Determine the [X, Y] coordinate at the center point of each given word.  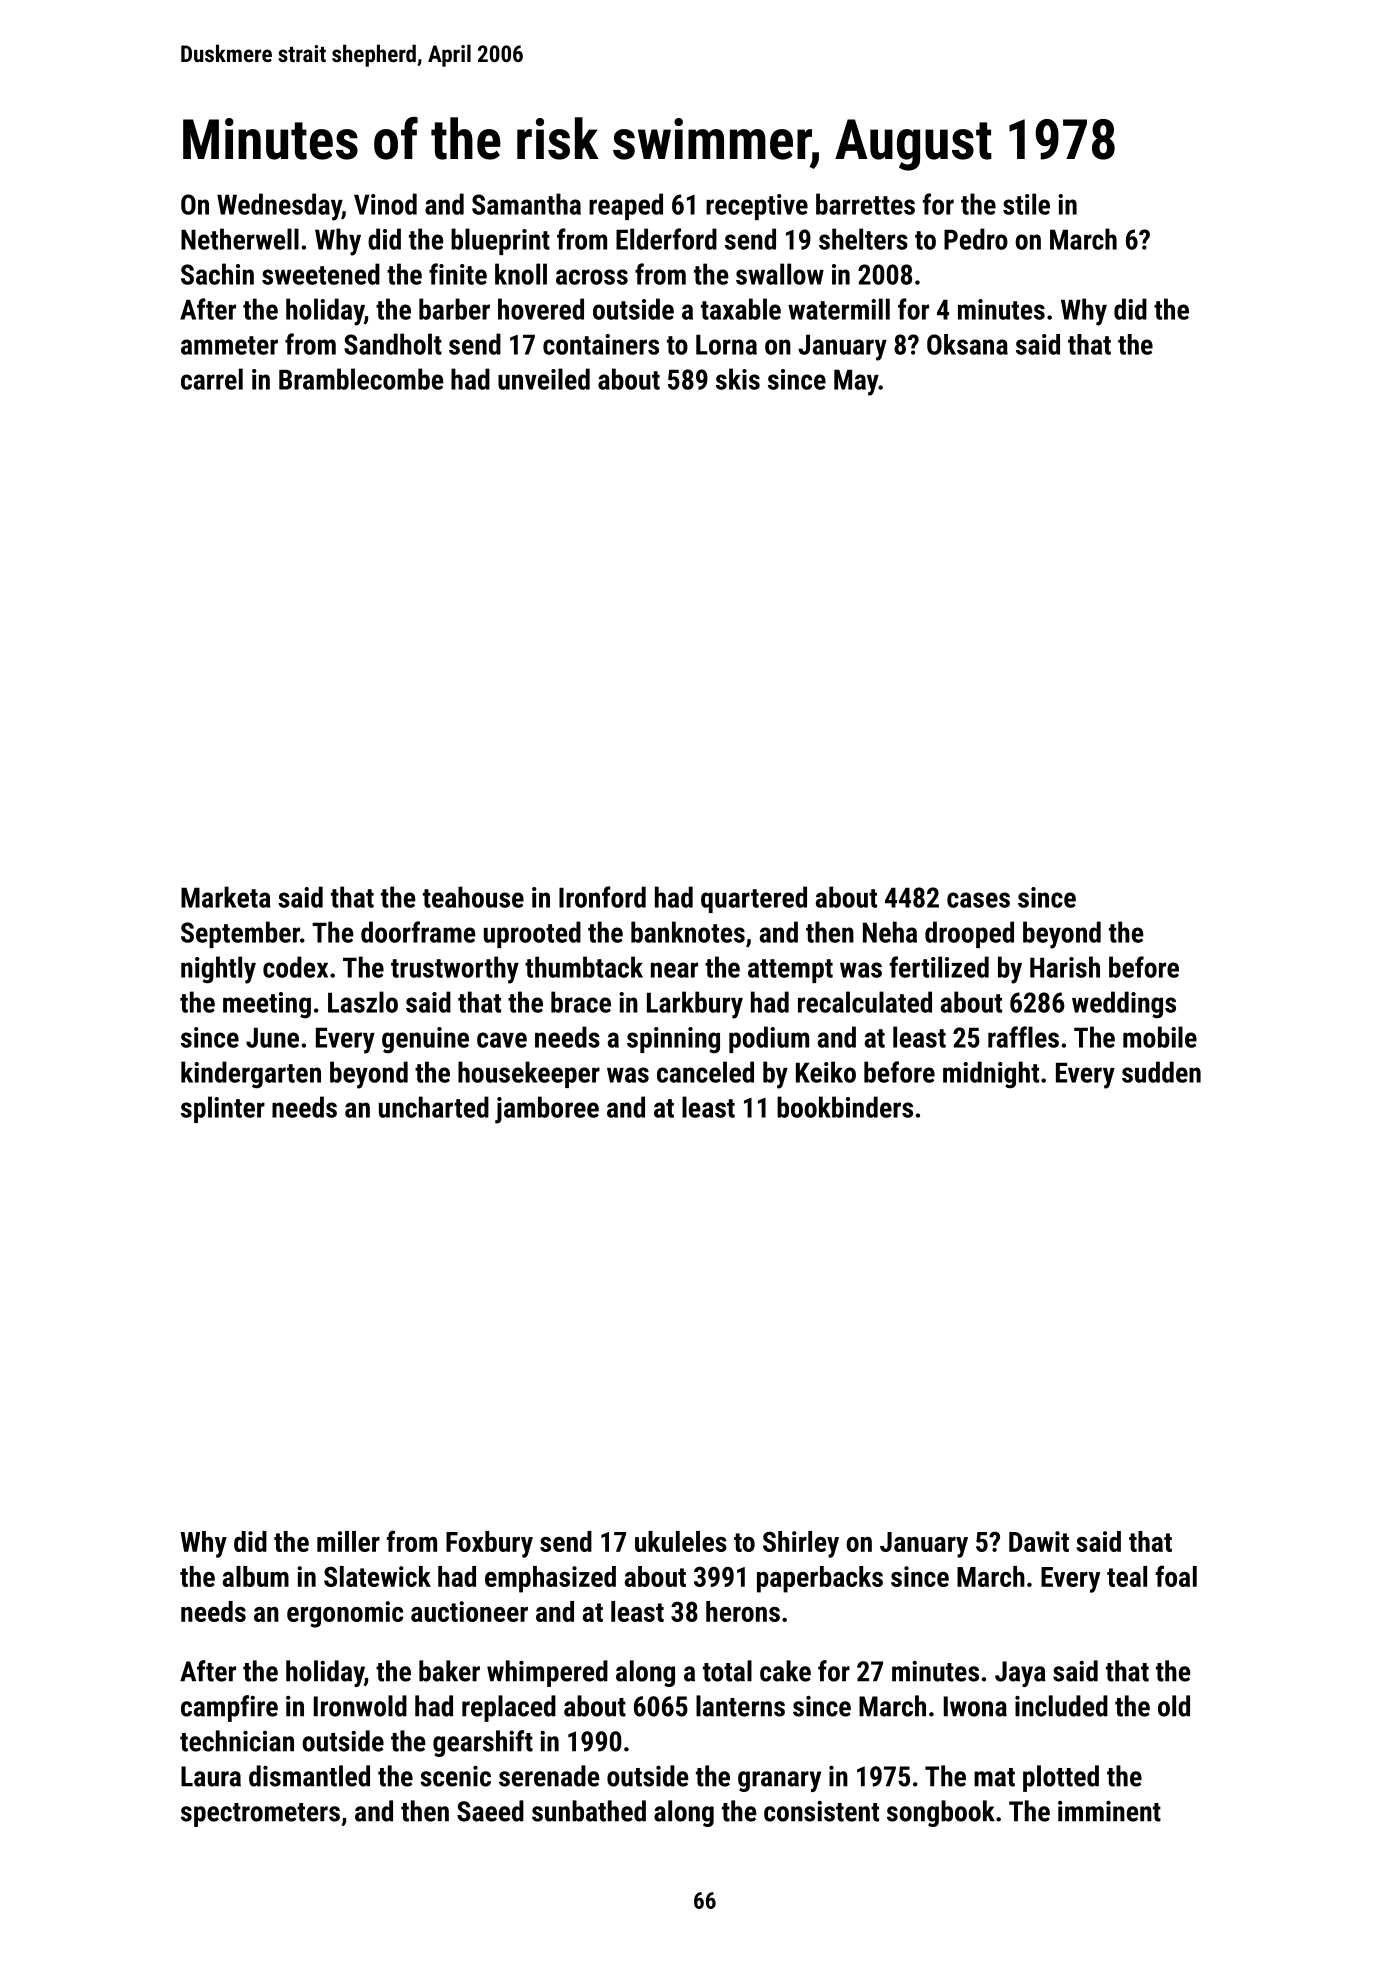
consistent [821, 1811]
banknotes [688, 932]
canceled [705, 1072]
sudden [1161, 1072]
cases [978, 900]
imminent [1109, 1811]
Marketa [225, 897]
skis [738, 379]
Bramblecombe [361, 379]
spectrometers [260, 1815]
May [856, 382]
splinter [223, 1109]
